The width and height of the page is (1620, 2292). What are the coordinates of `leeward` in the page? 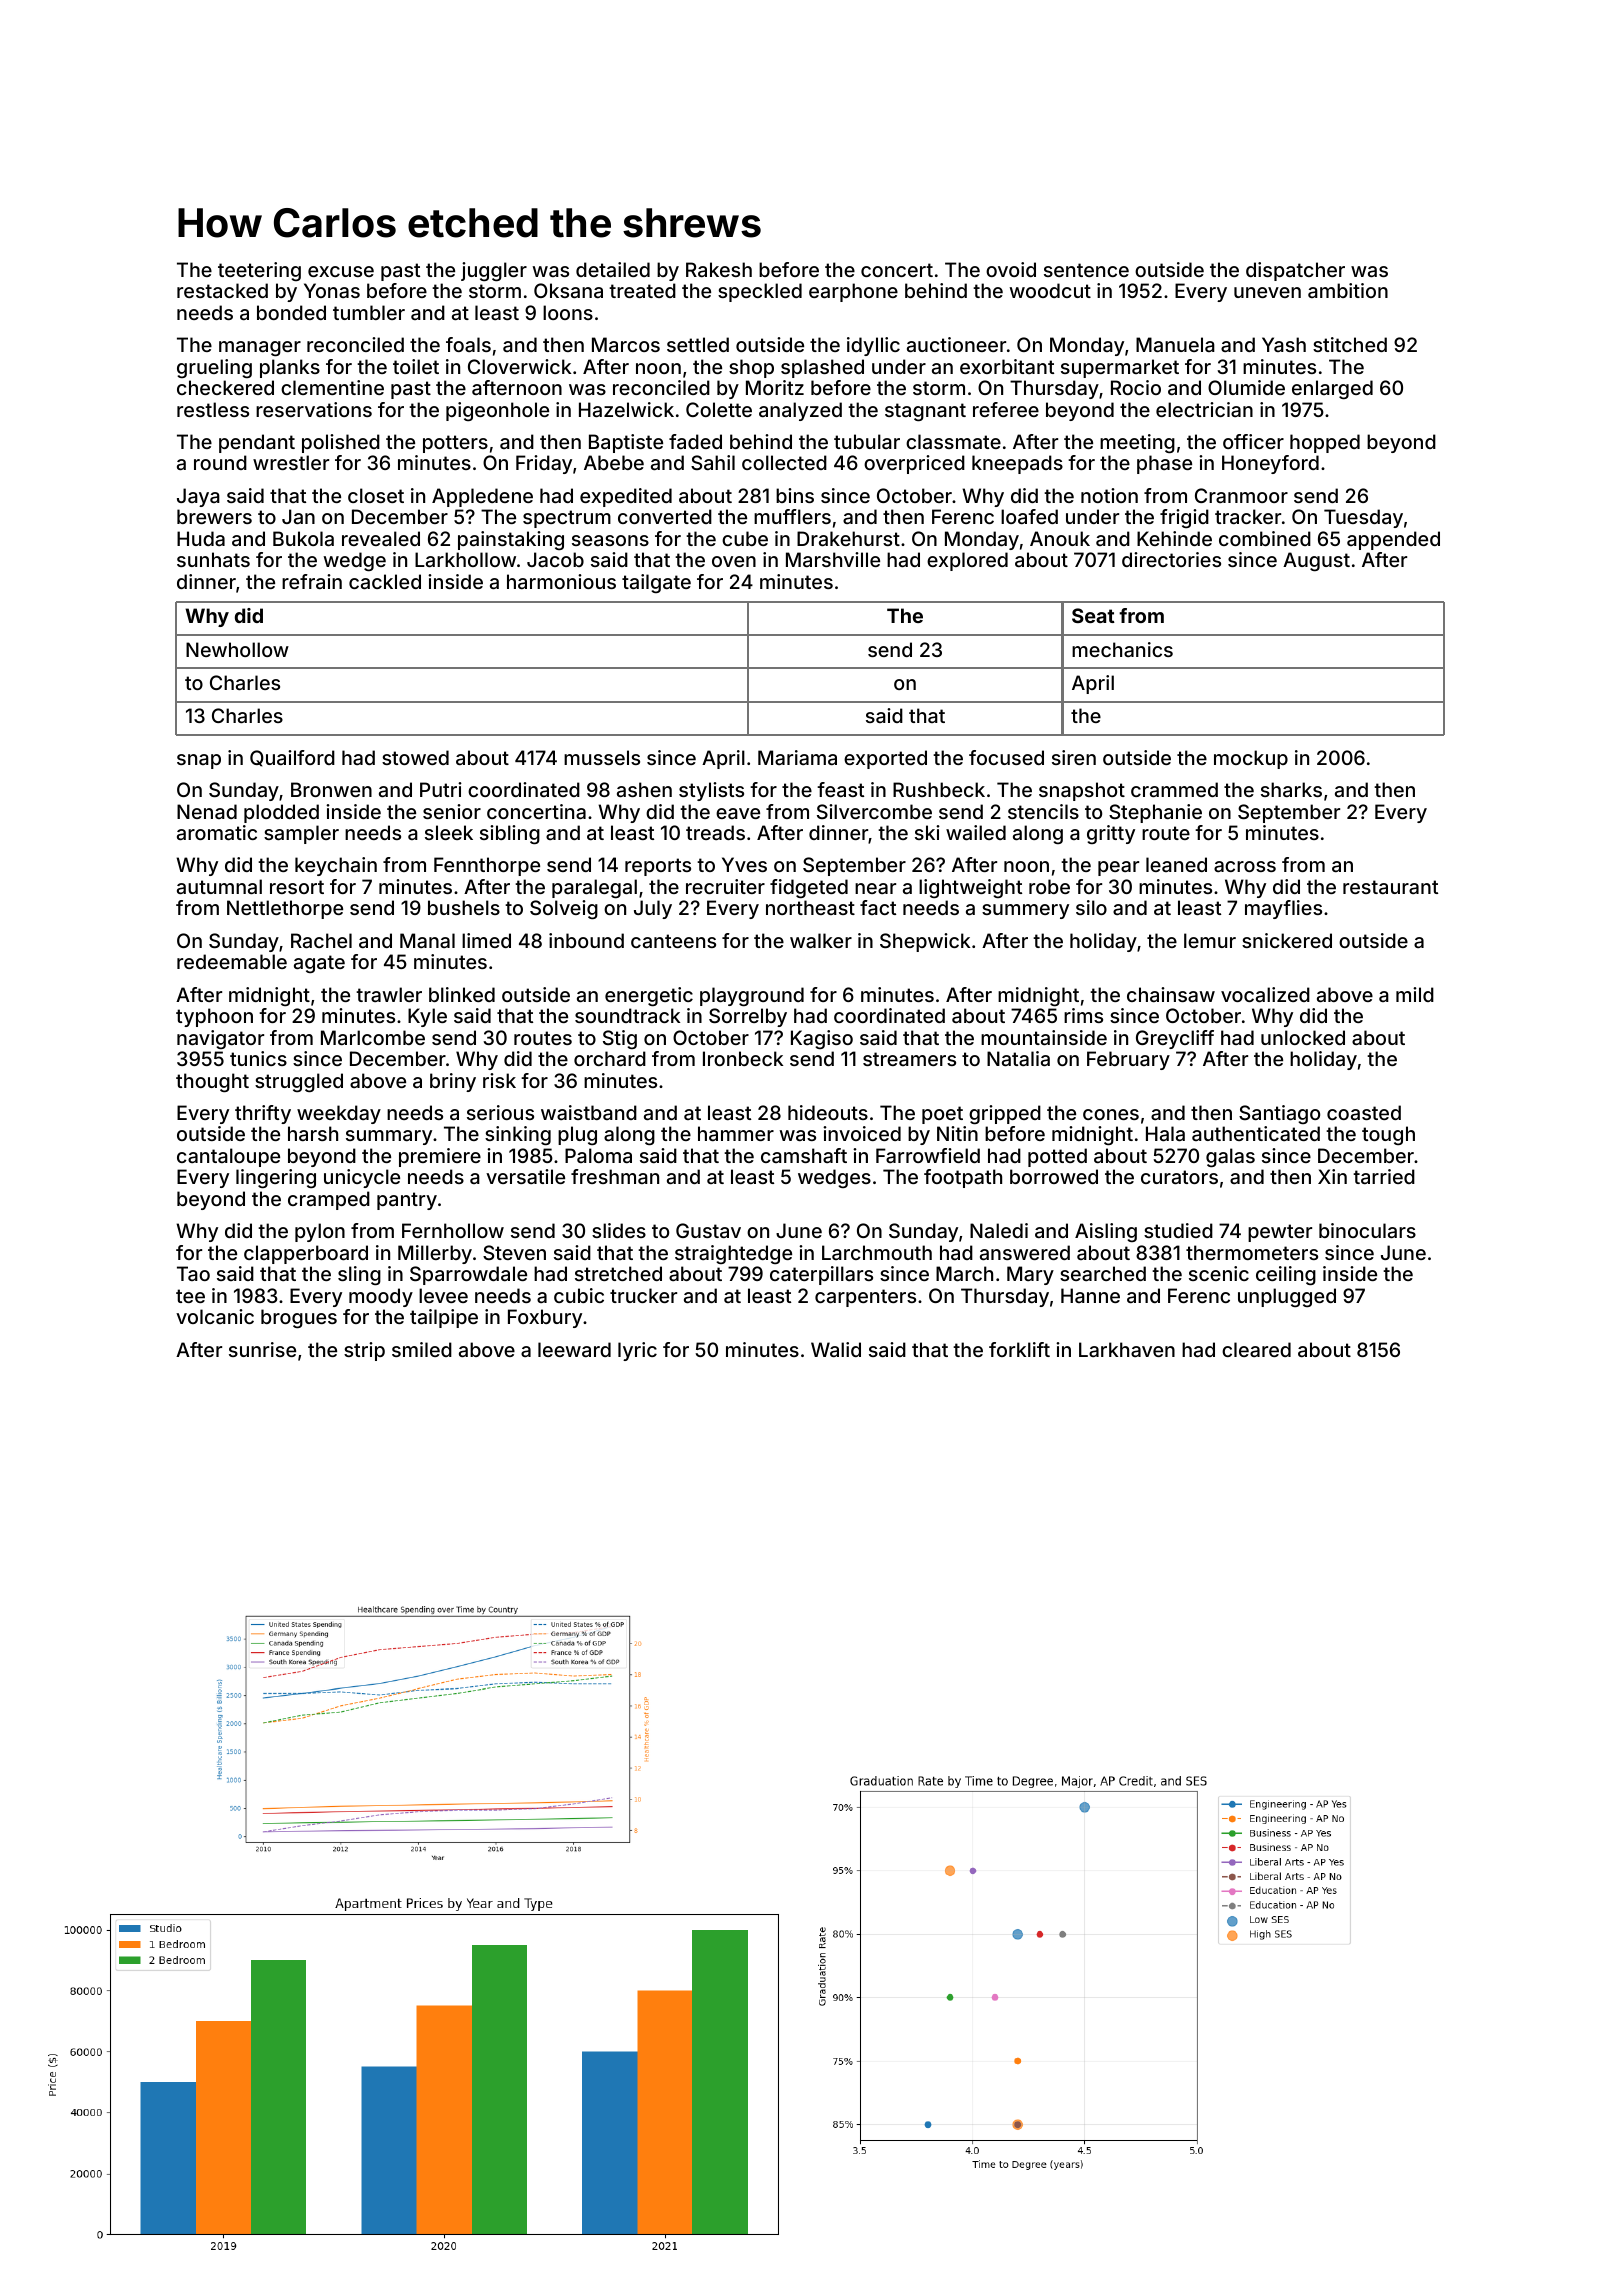 It's located at (574, 1349).
